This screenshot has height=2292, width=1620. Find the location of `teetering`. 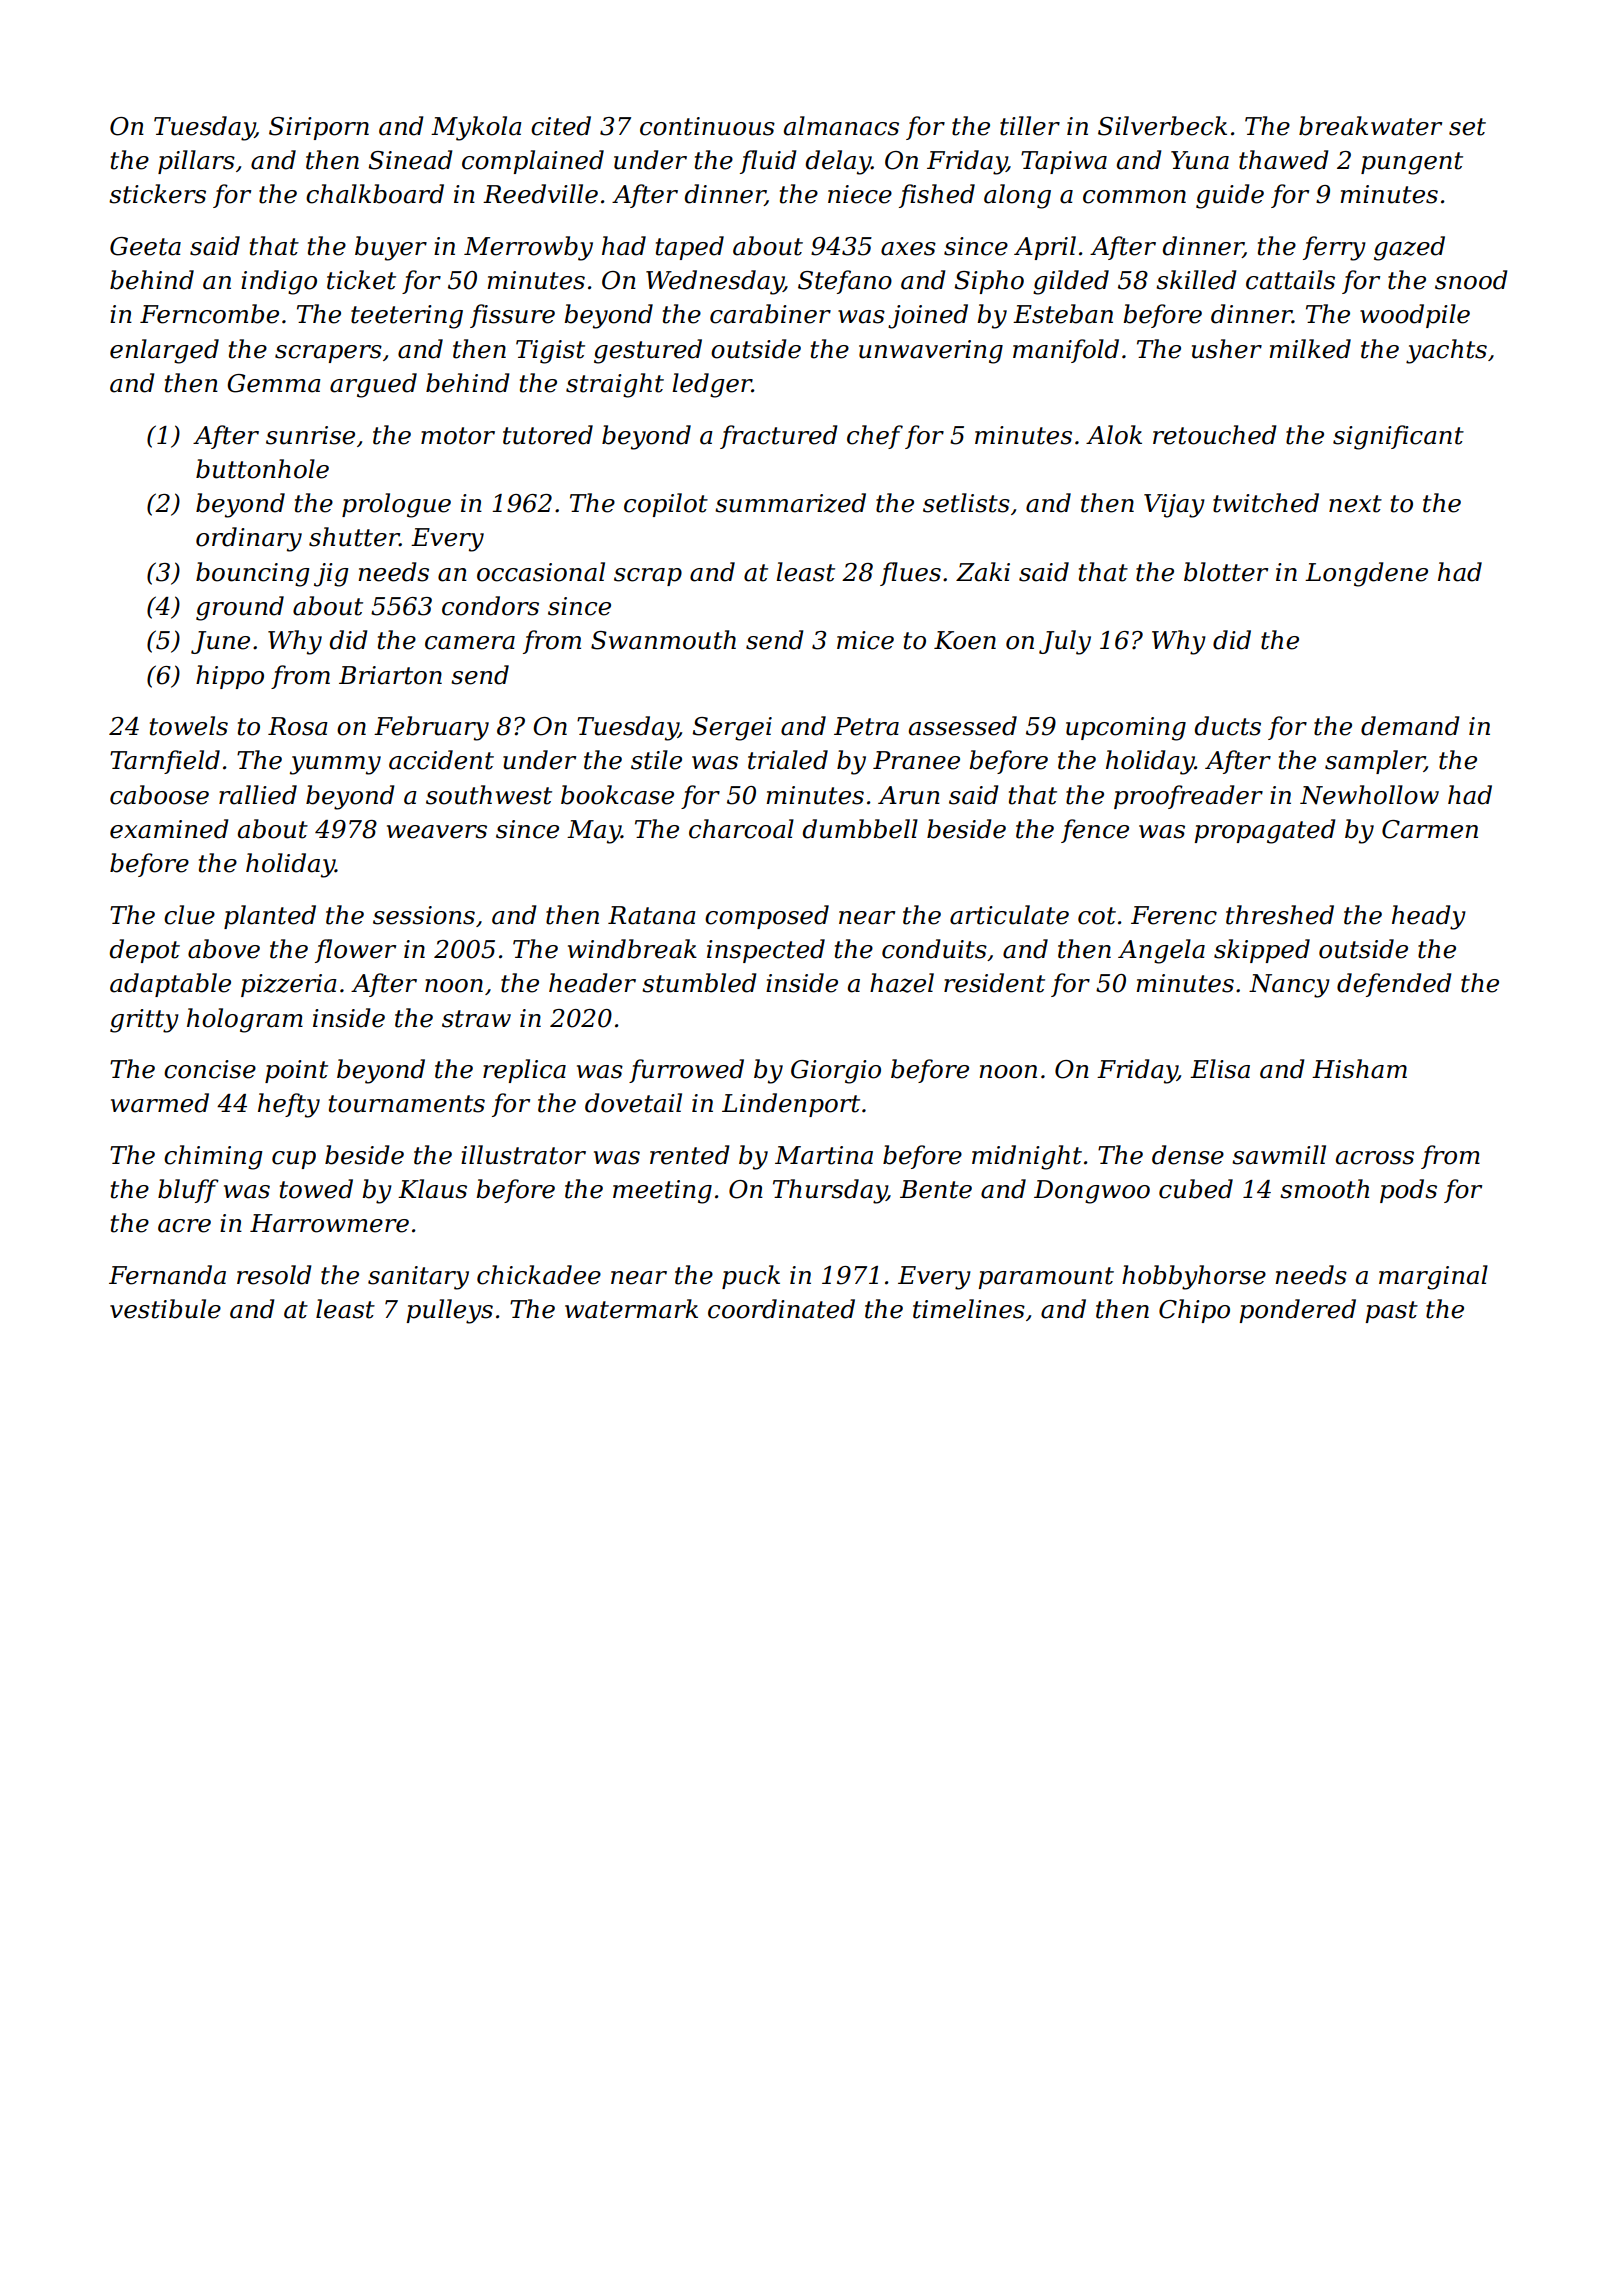

teetering is located at coordinates (407, 317).
